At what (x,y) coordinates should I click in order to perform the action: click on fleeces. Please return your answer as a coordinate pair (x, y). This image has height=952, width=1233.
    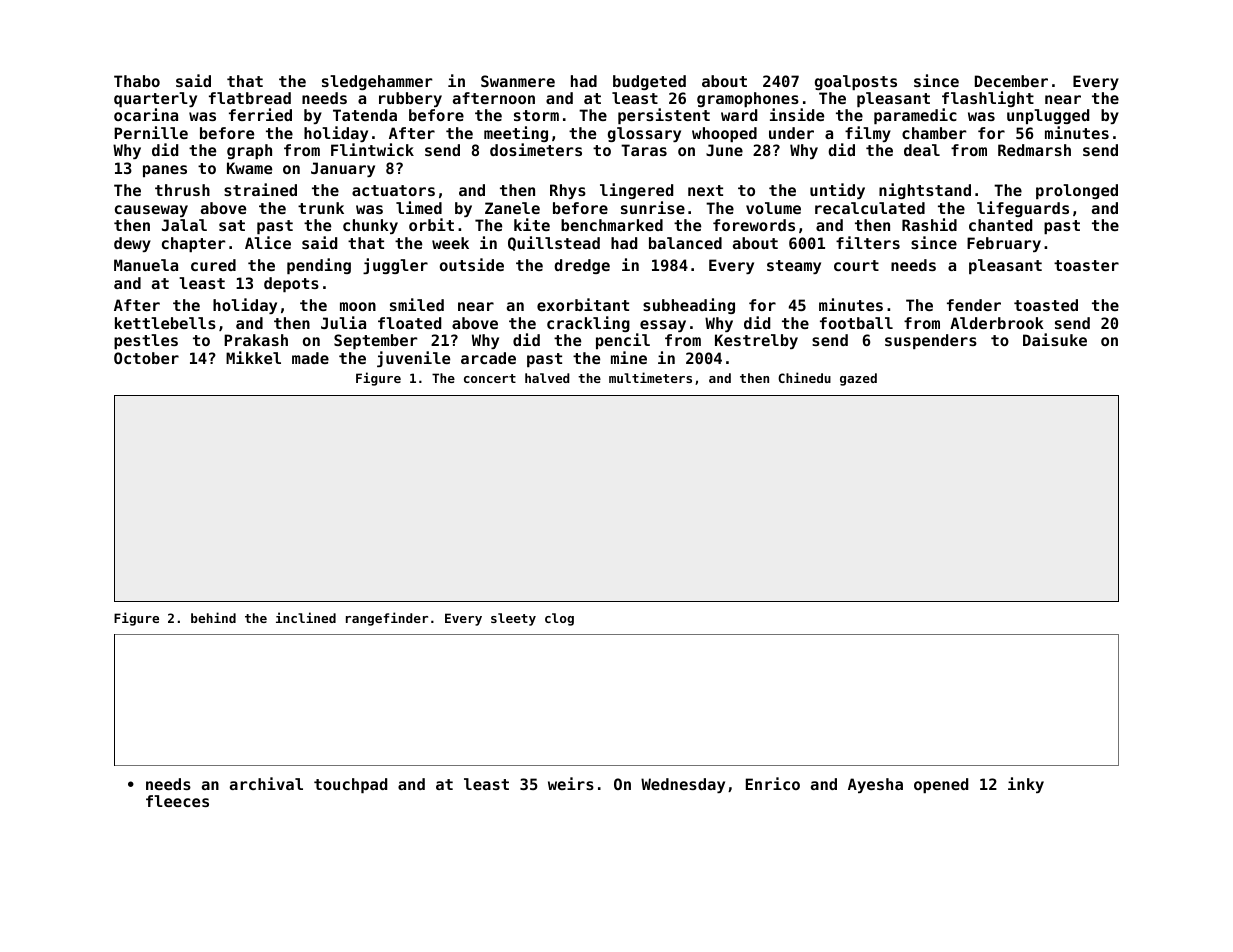
    Looking at the image, I should click on (177, 801).
